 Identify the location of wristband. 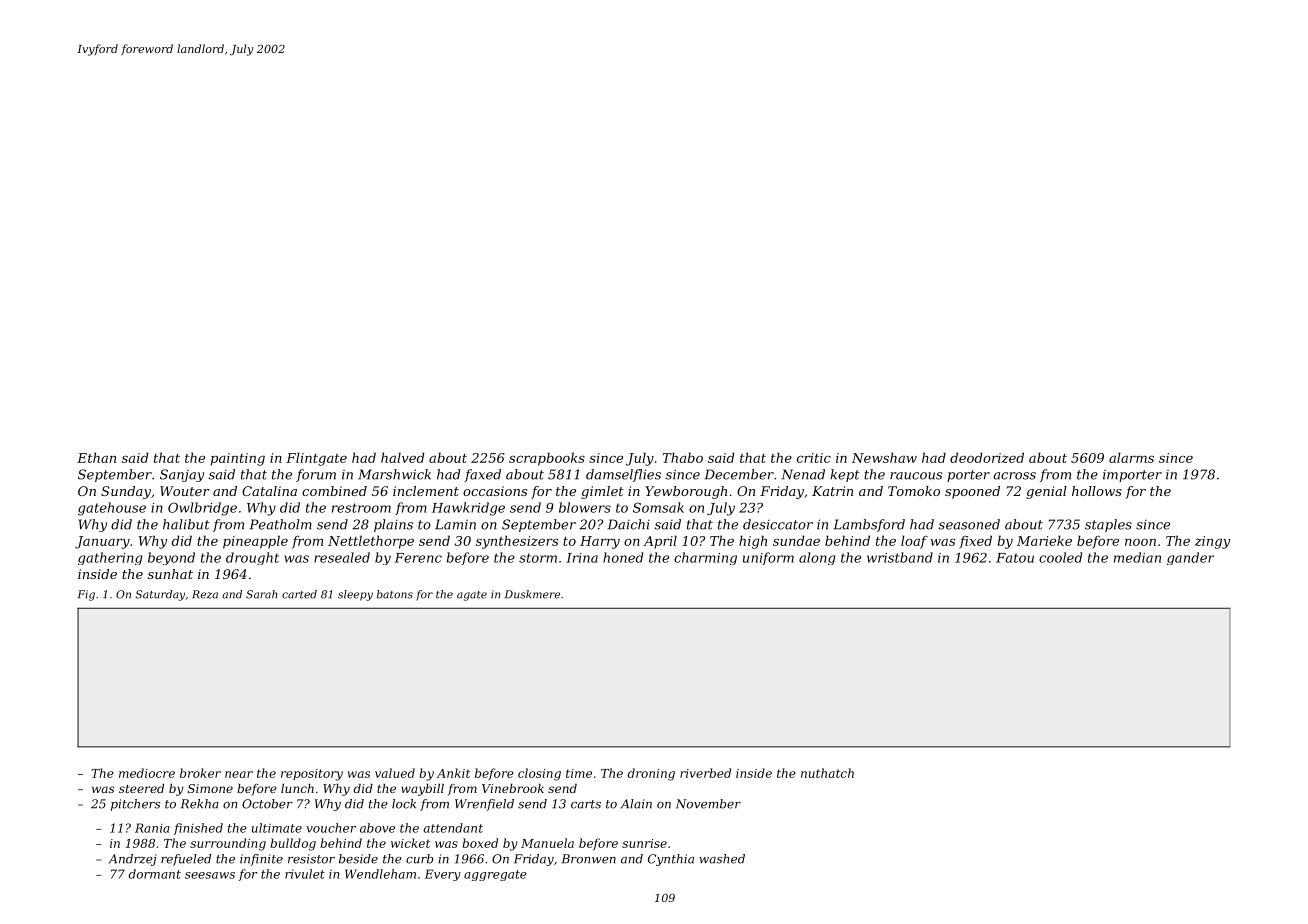
(900, 557).
